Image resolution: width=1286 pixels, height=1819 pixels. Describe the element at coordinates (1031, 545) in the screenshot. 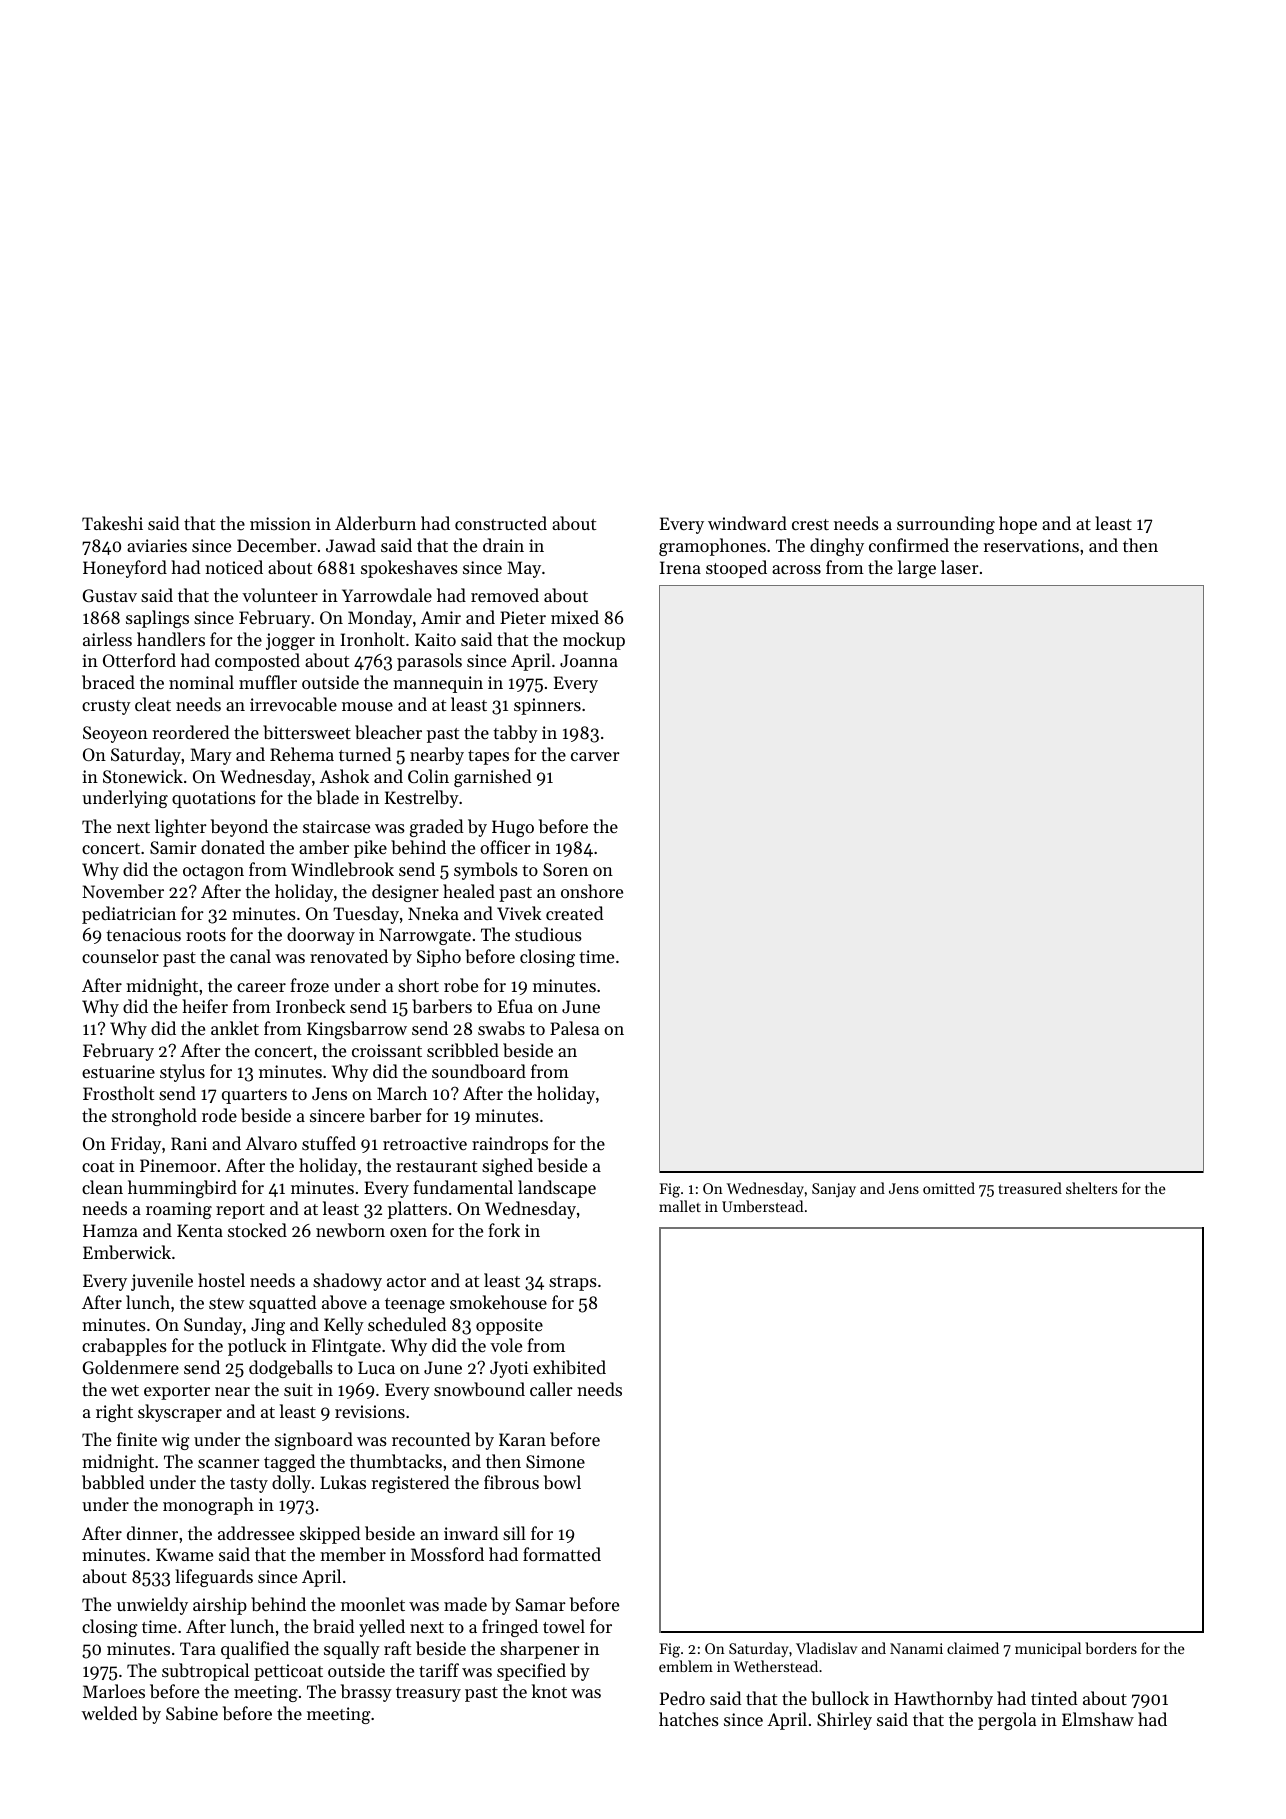

I see `reservations` at that location.
